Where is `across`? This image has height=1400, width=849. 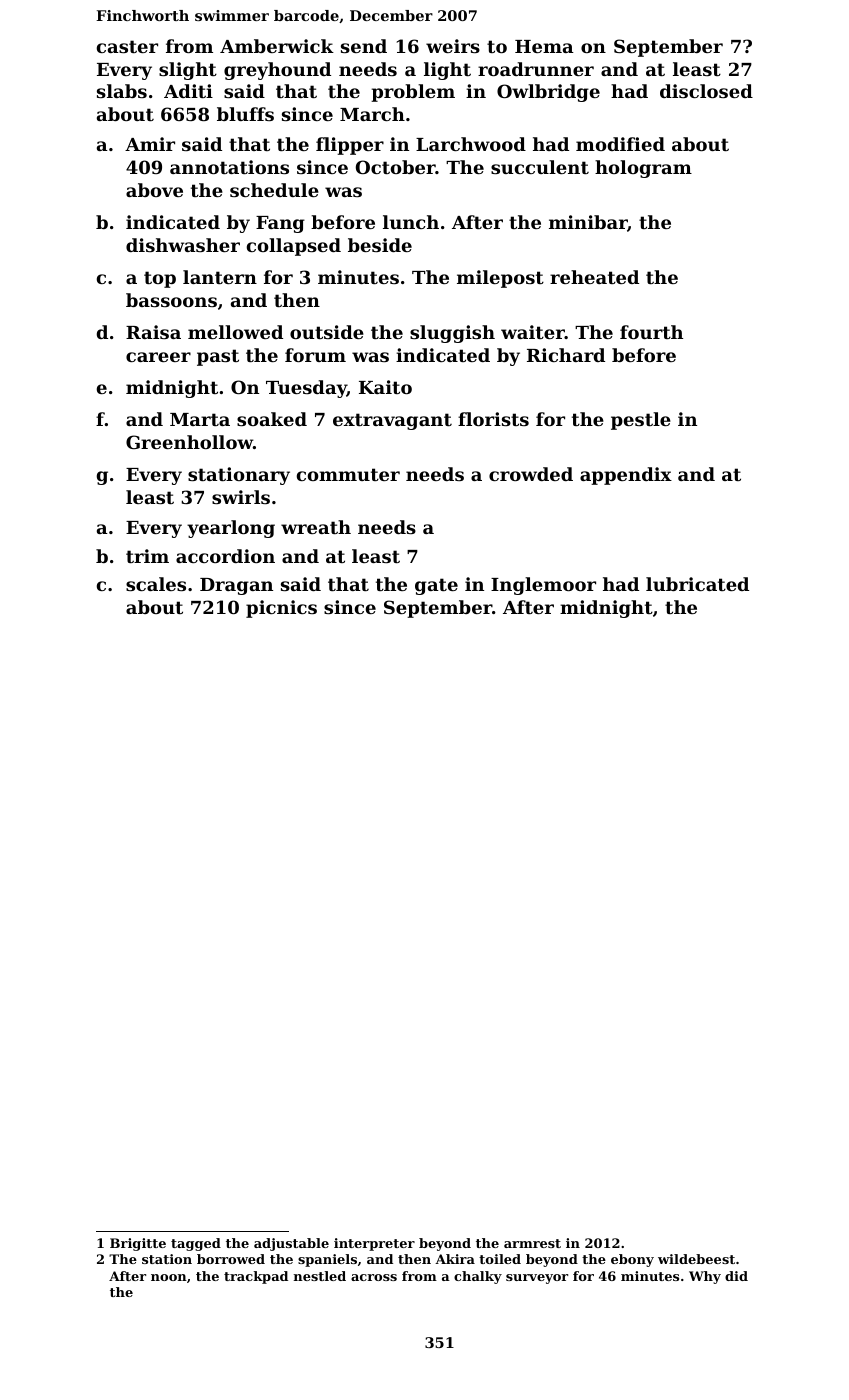
across is located at coordinates (374, 1277).
